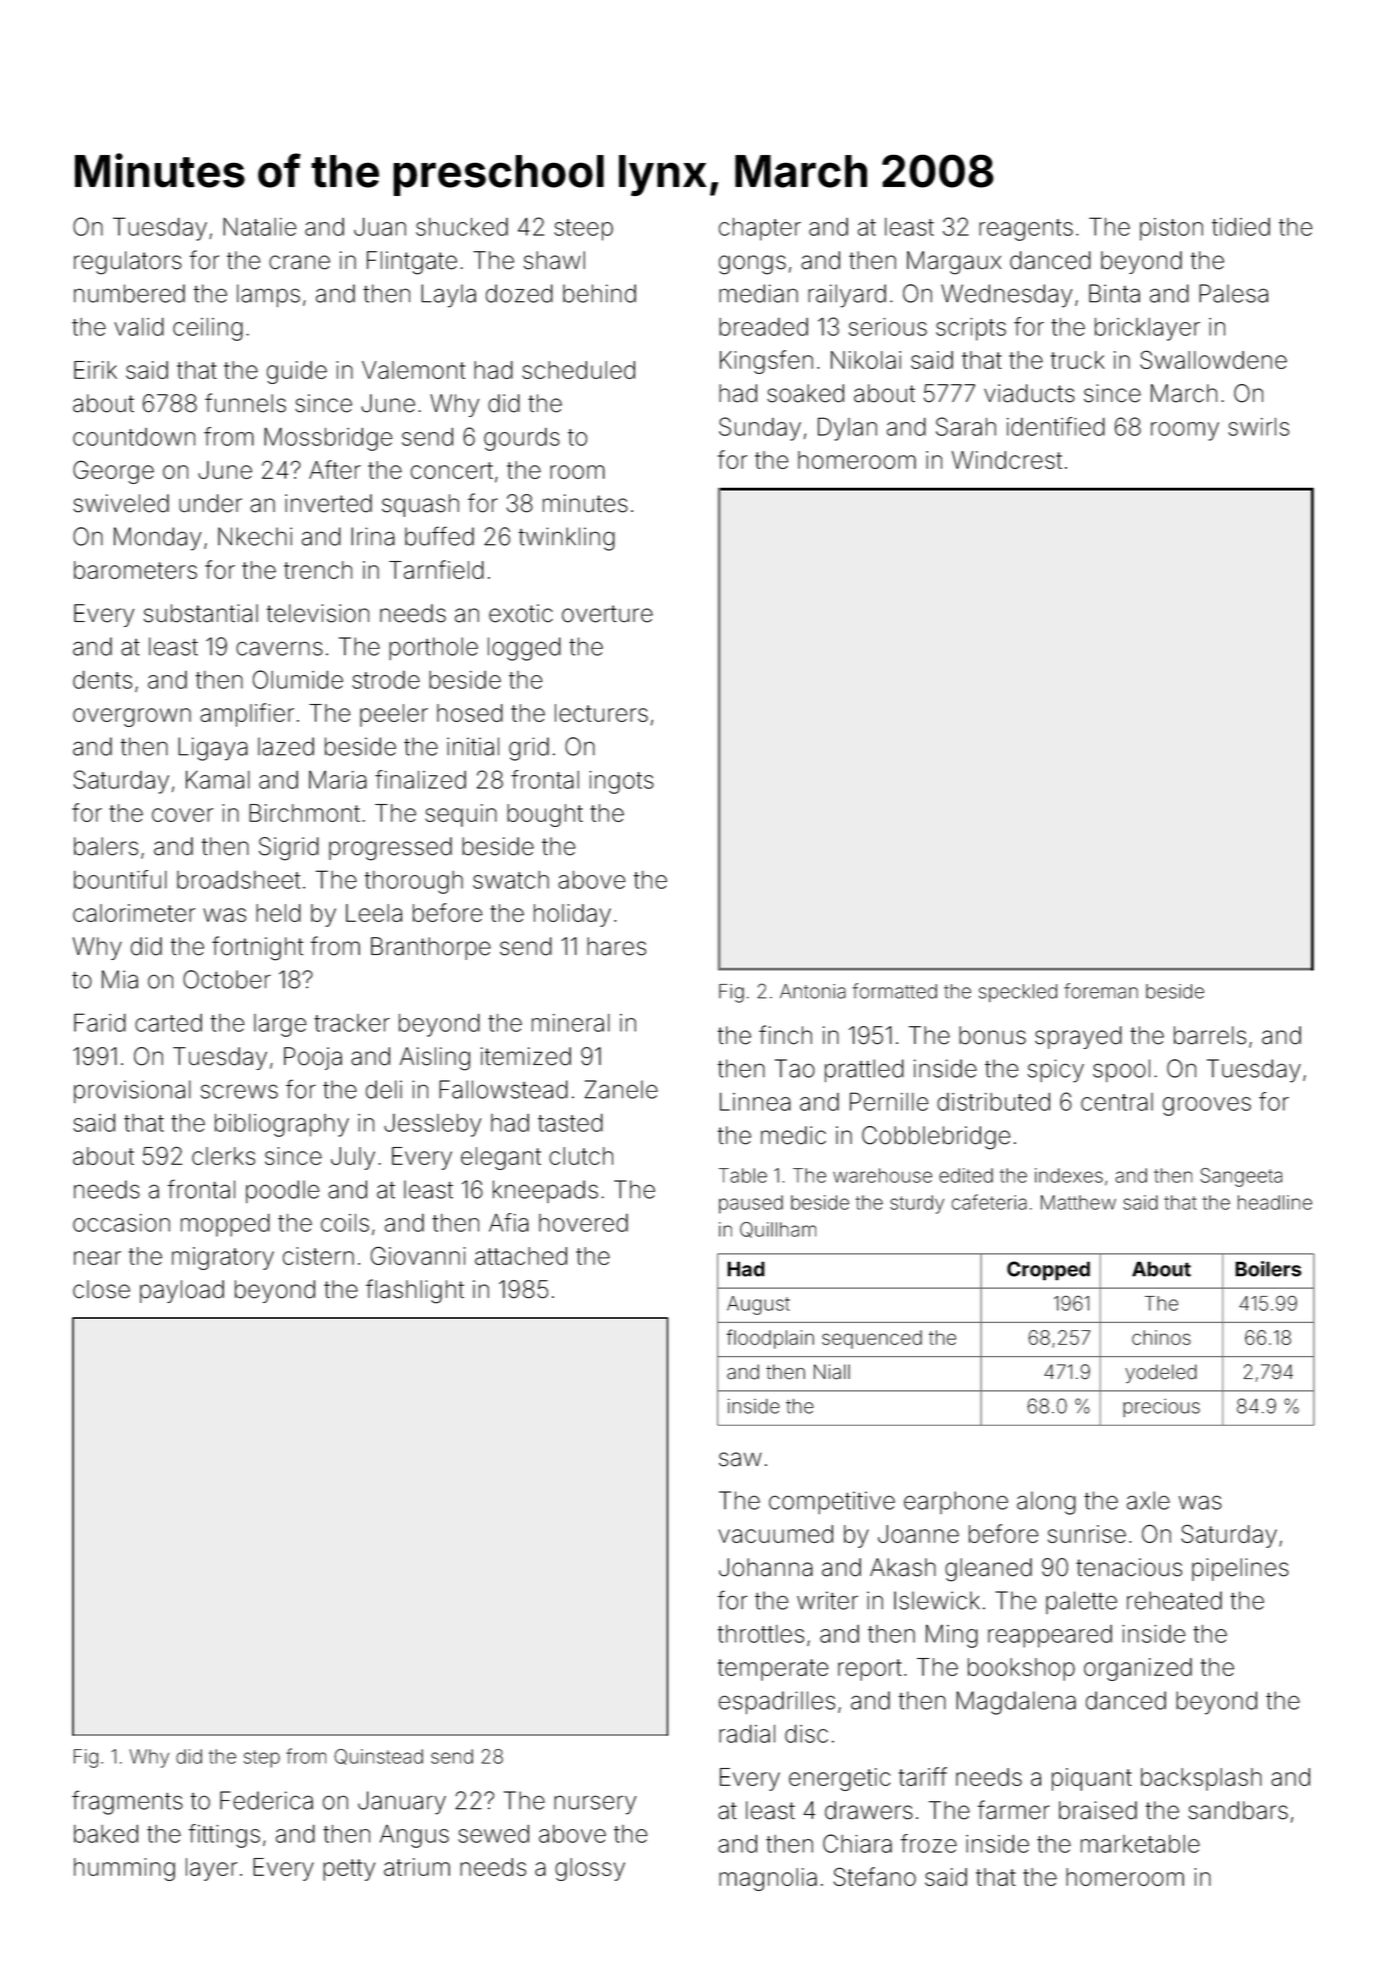  What do you see at coordinates (227, 979) in the page?
I see `October` at bounding box center [227, 979].
